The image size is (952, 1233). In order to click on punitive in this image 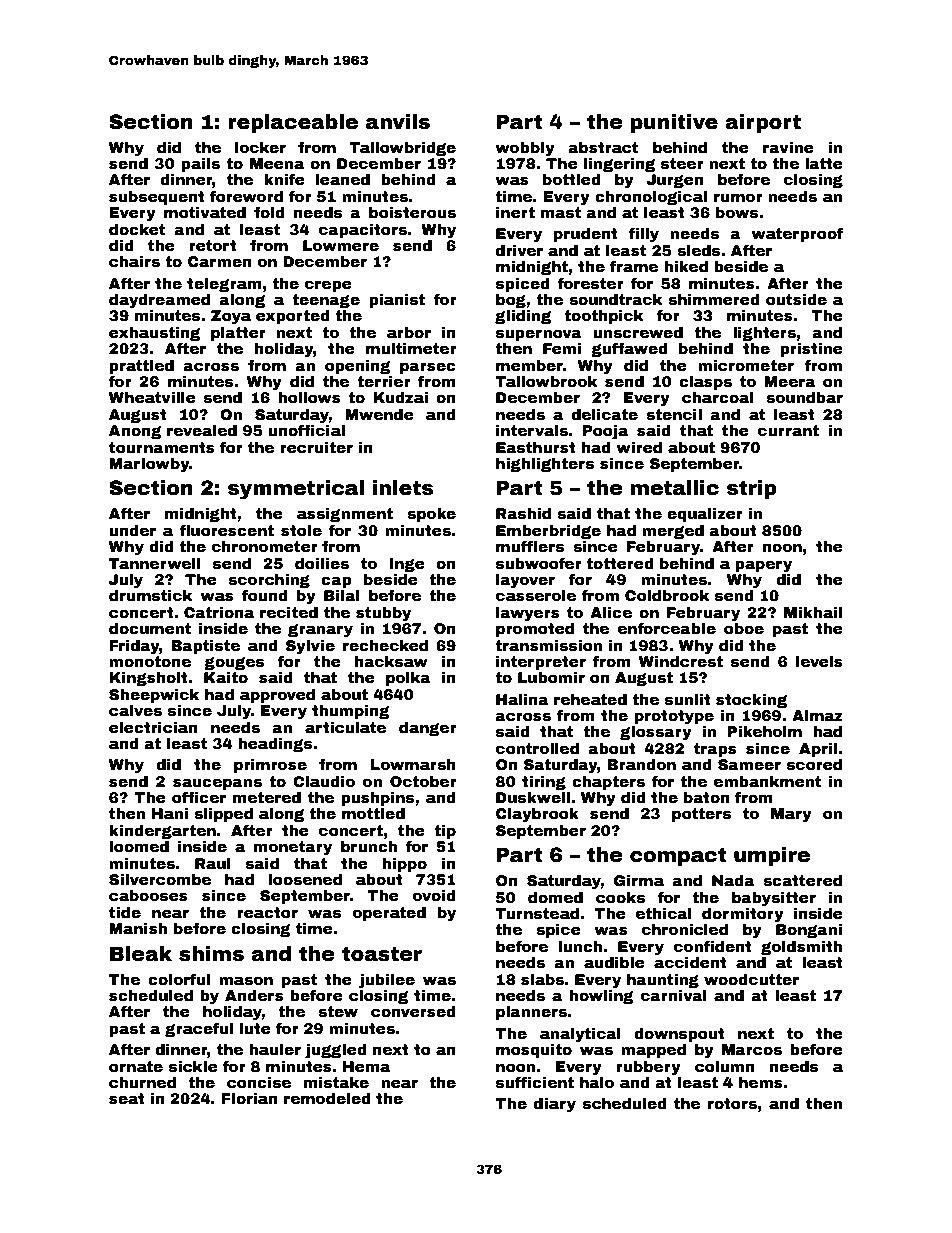, I will do `click(674, 123)`.
